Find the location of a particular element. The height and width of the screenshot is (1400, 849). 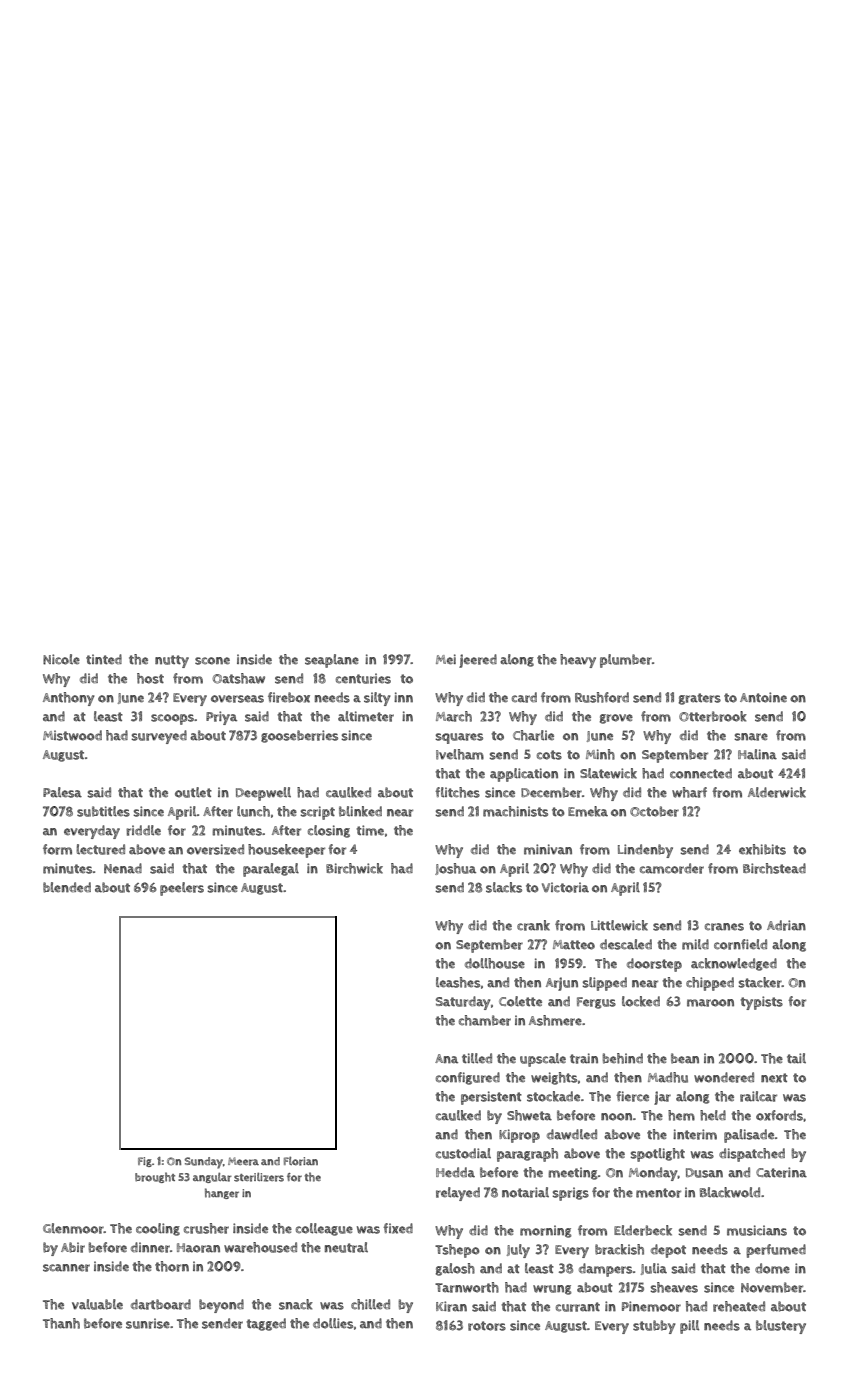

blended is located at coordinates (67, 887).
